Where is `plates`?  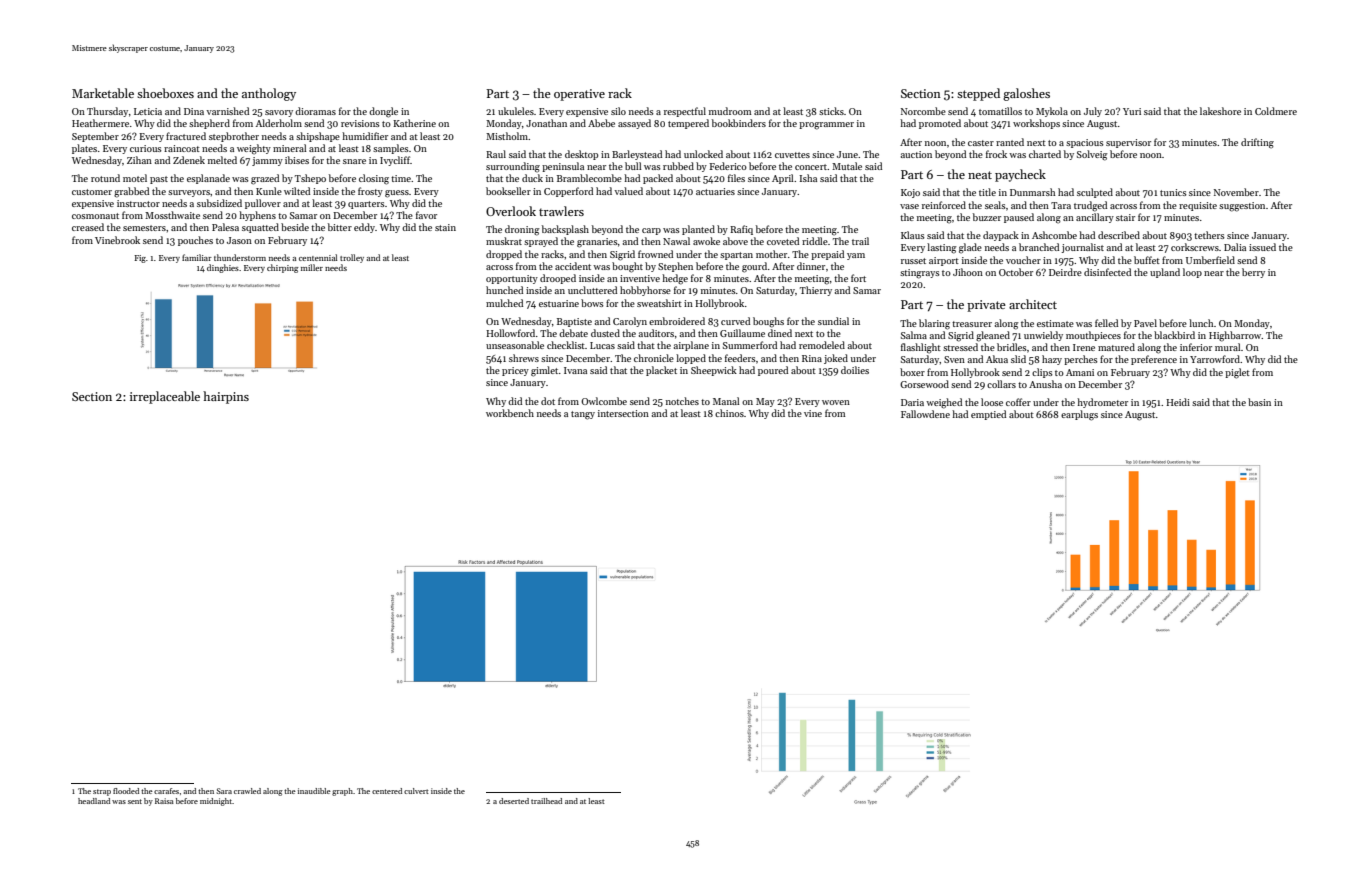 plates is located at coordinates (84, 149).
